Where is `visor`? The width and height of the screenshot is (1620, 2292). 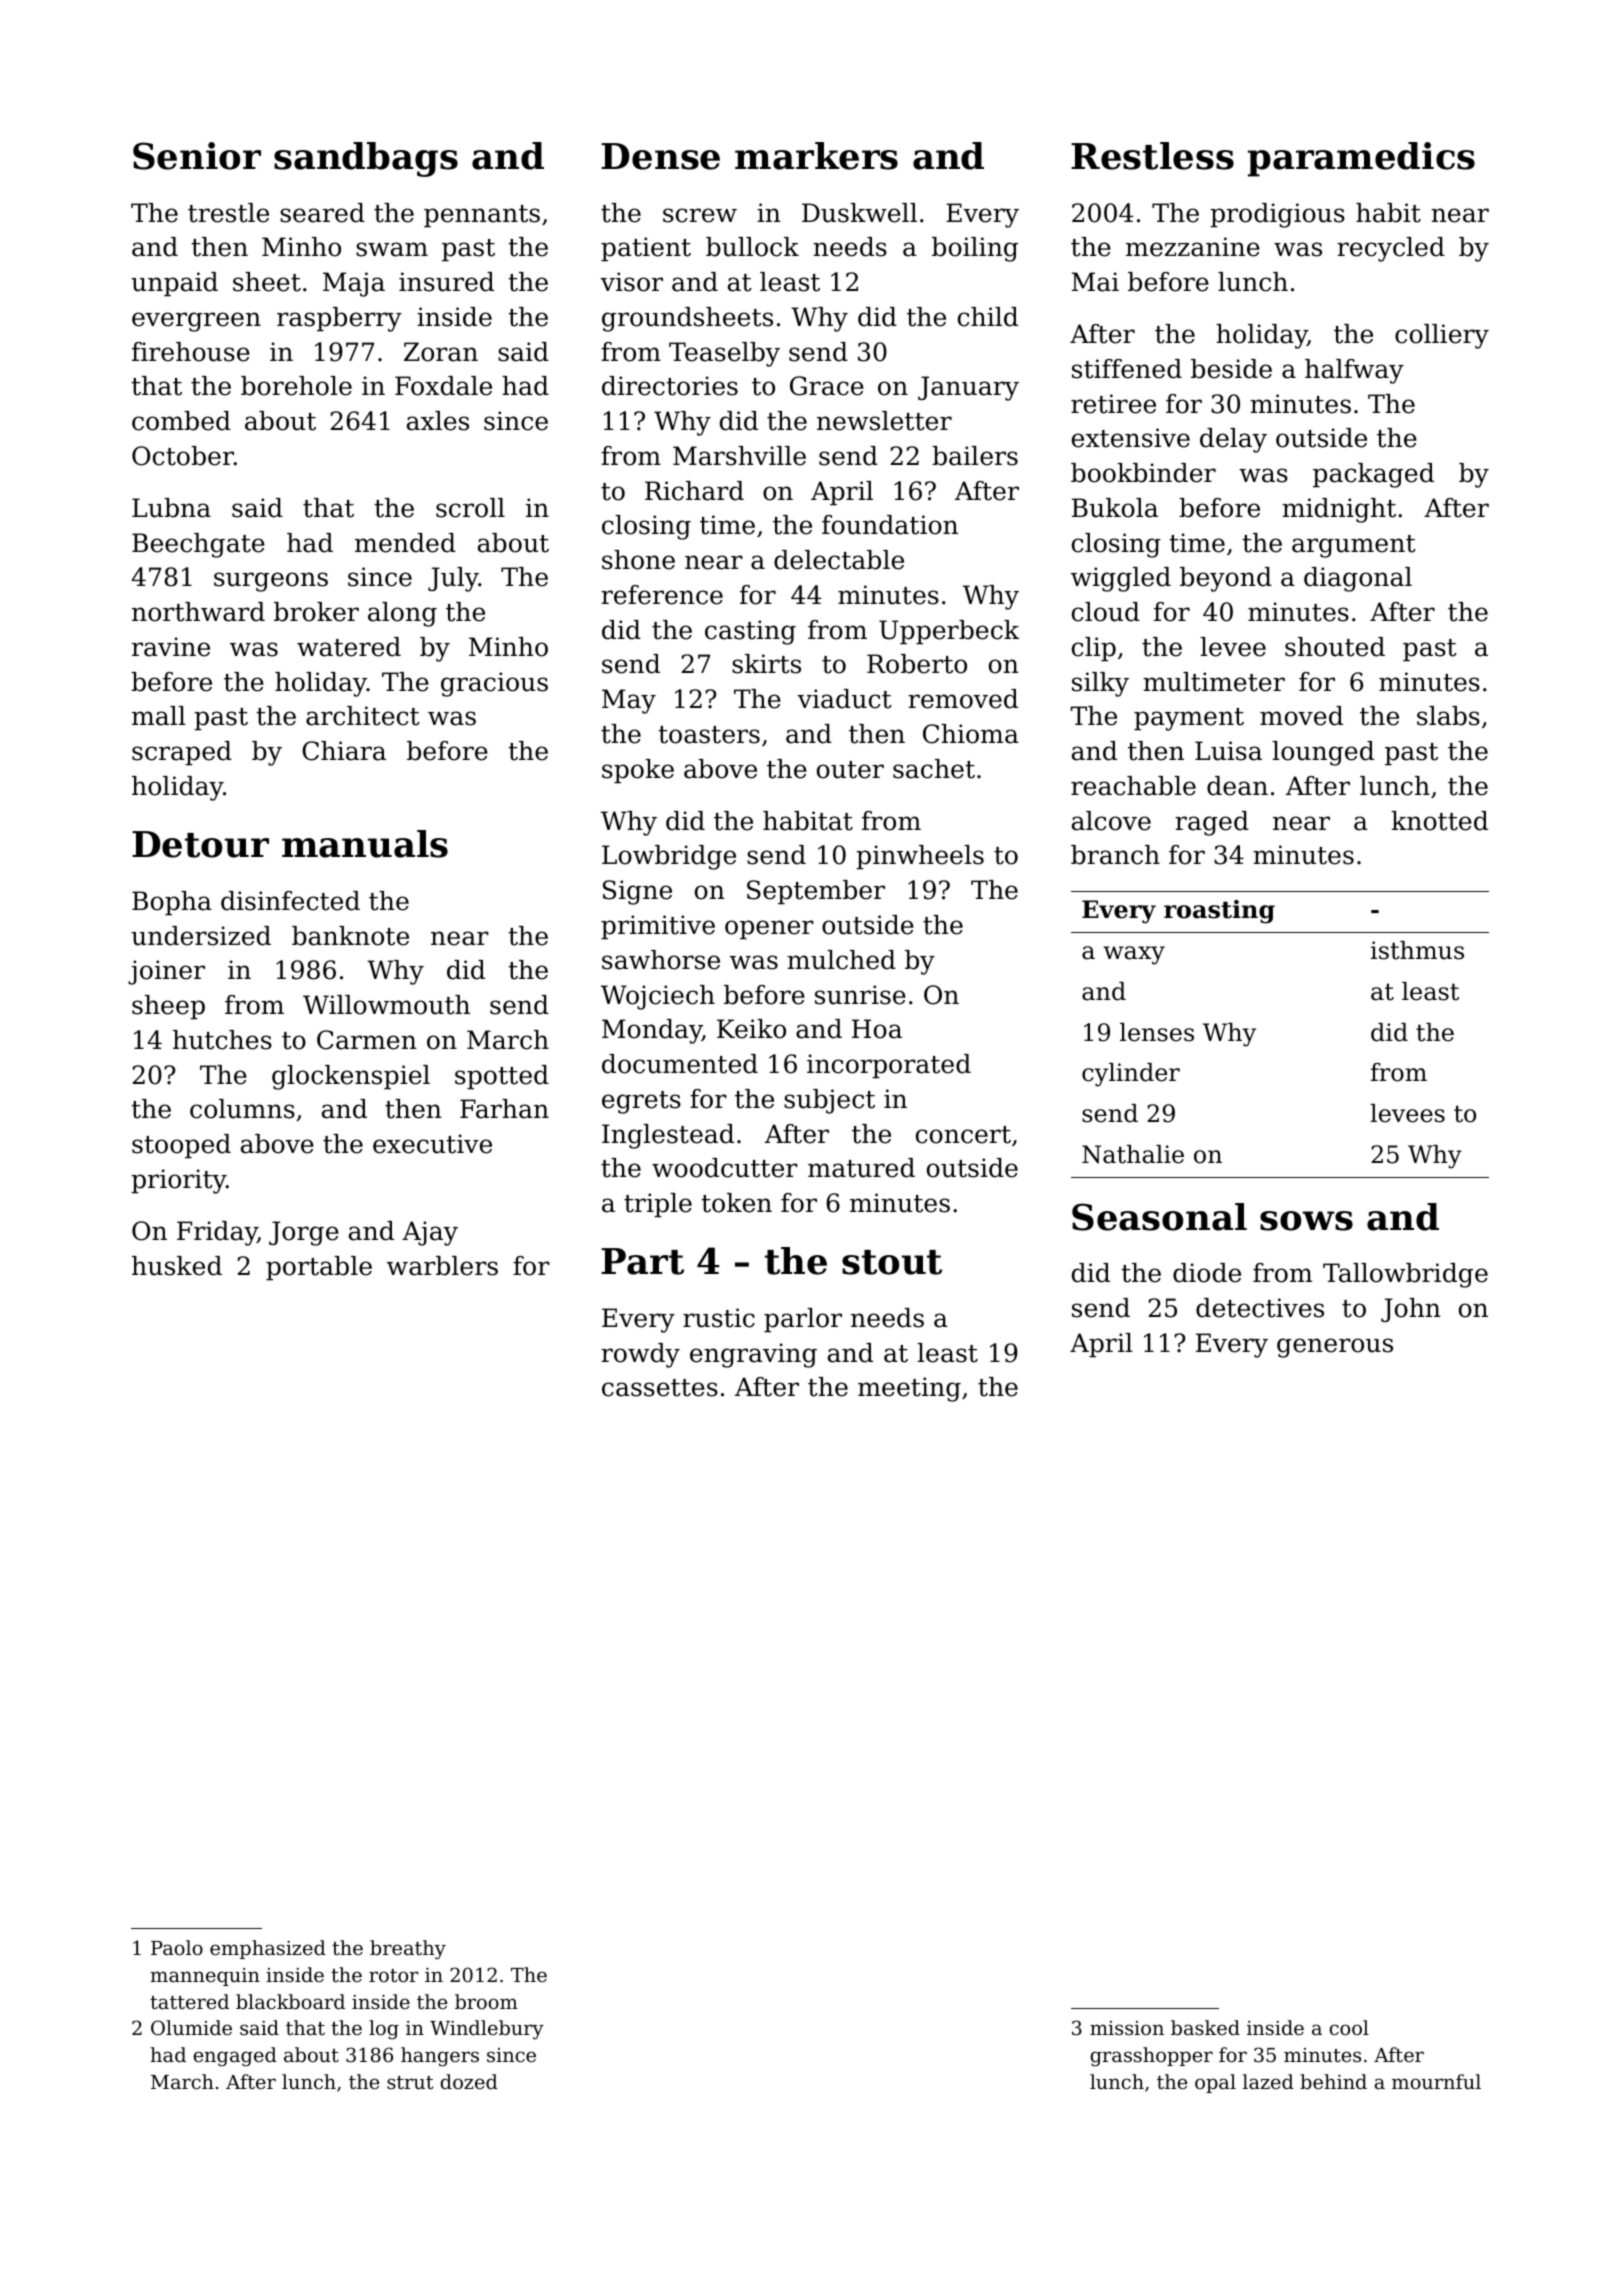 visor is located at coordinates (631, 282).
